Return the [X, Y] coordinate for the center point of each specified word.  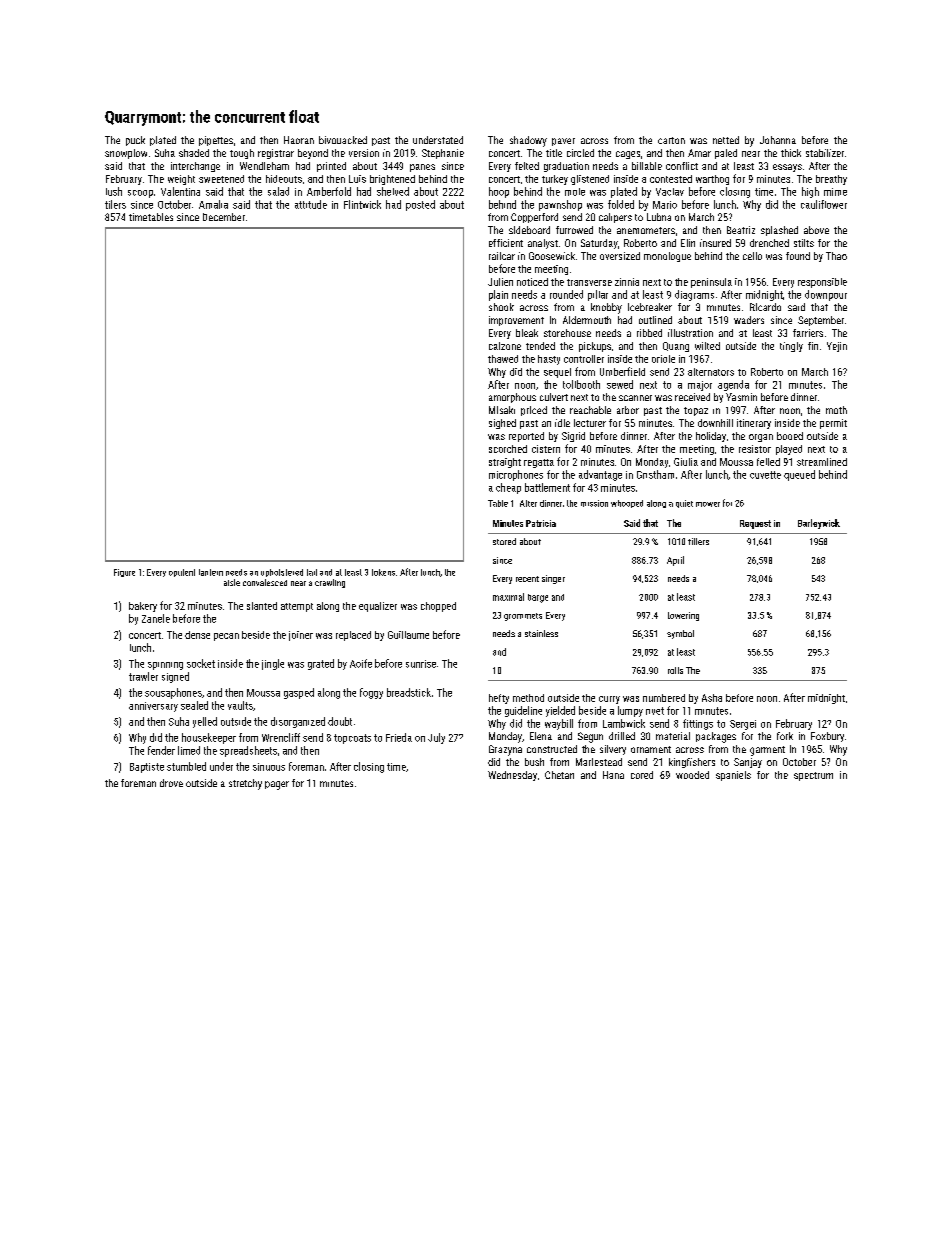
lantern [211, 572]
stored [504, 541]
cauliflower [824, 204]
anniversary [153, 707]
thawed [503, 359]
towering [683, 616]
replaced [353, 636]
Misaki [502, 410]
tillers [698, 541]
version [364, 153]
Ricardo [765, 307]
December [224, 217]
